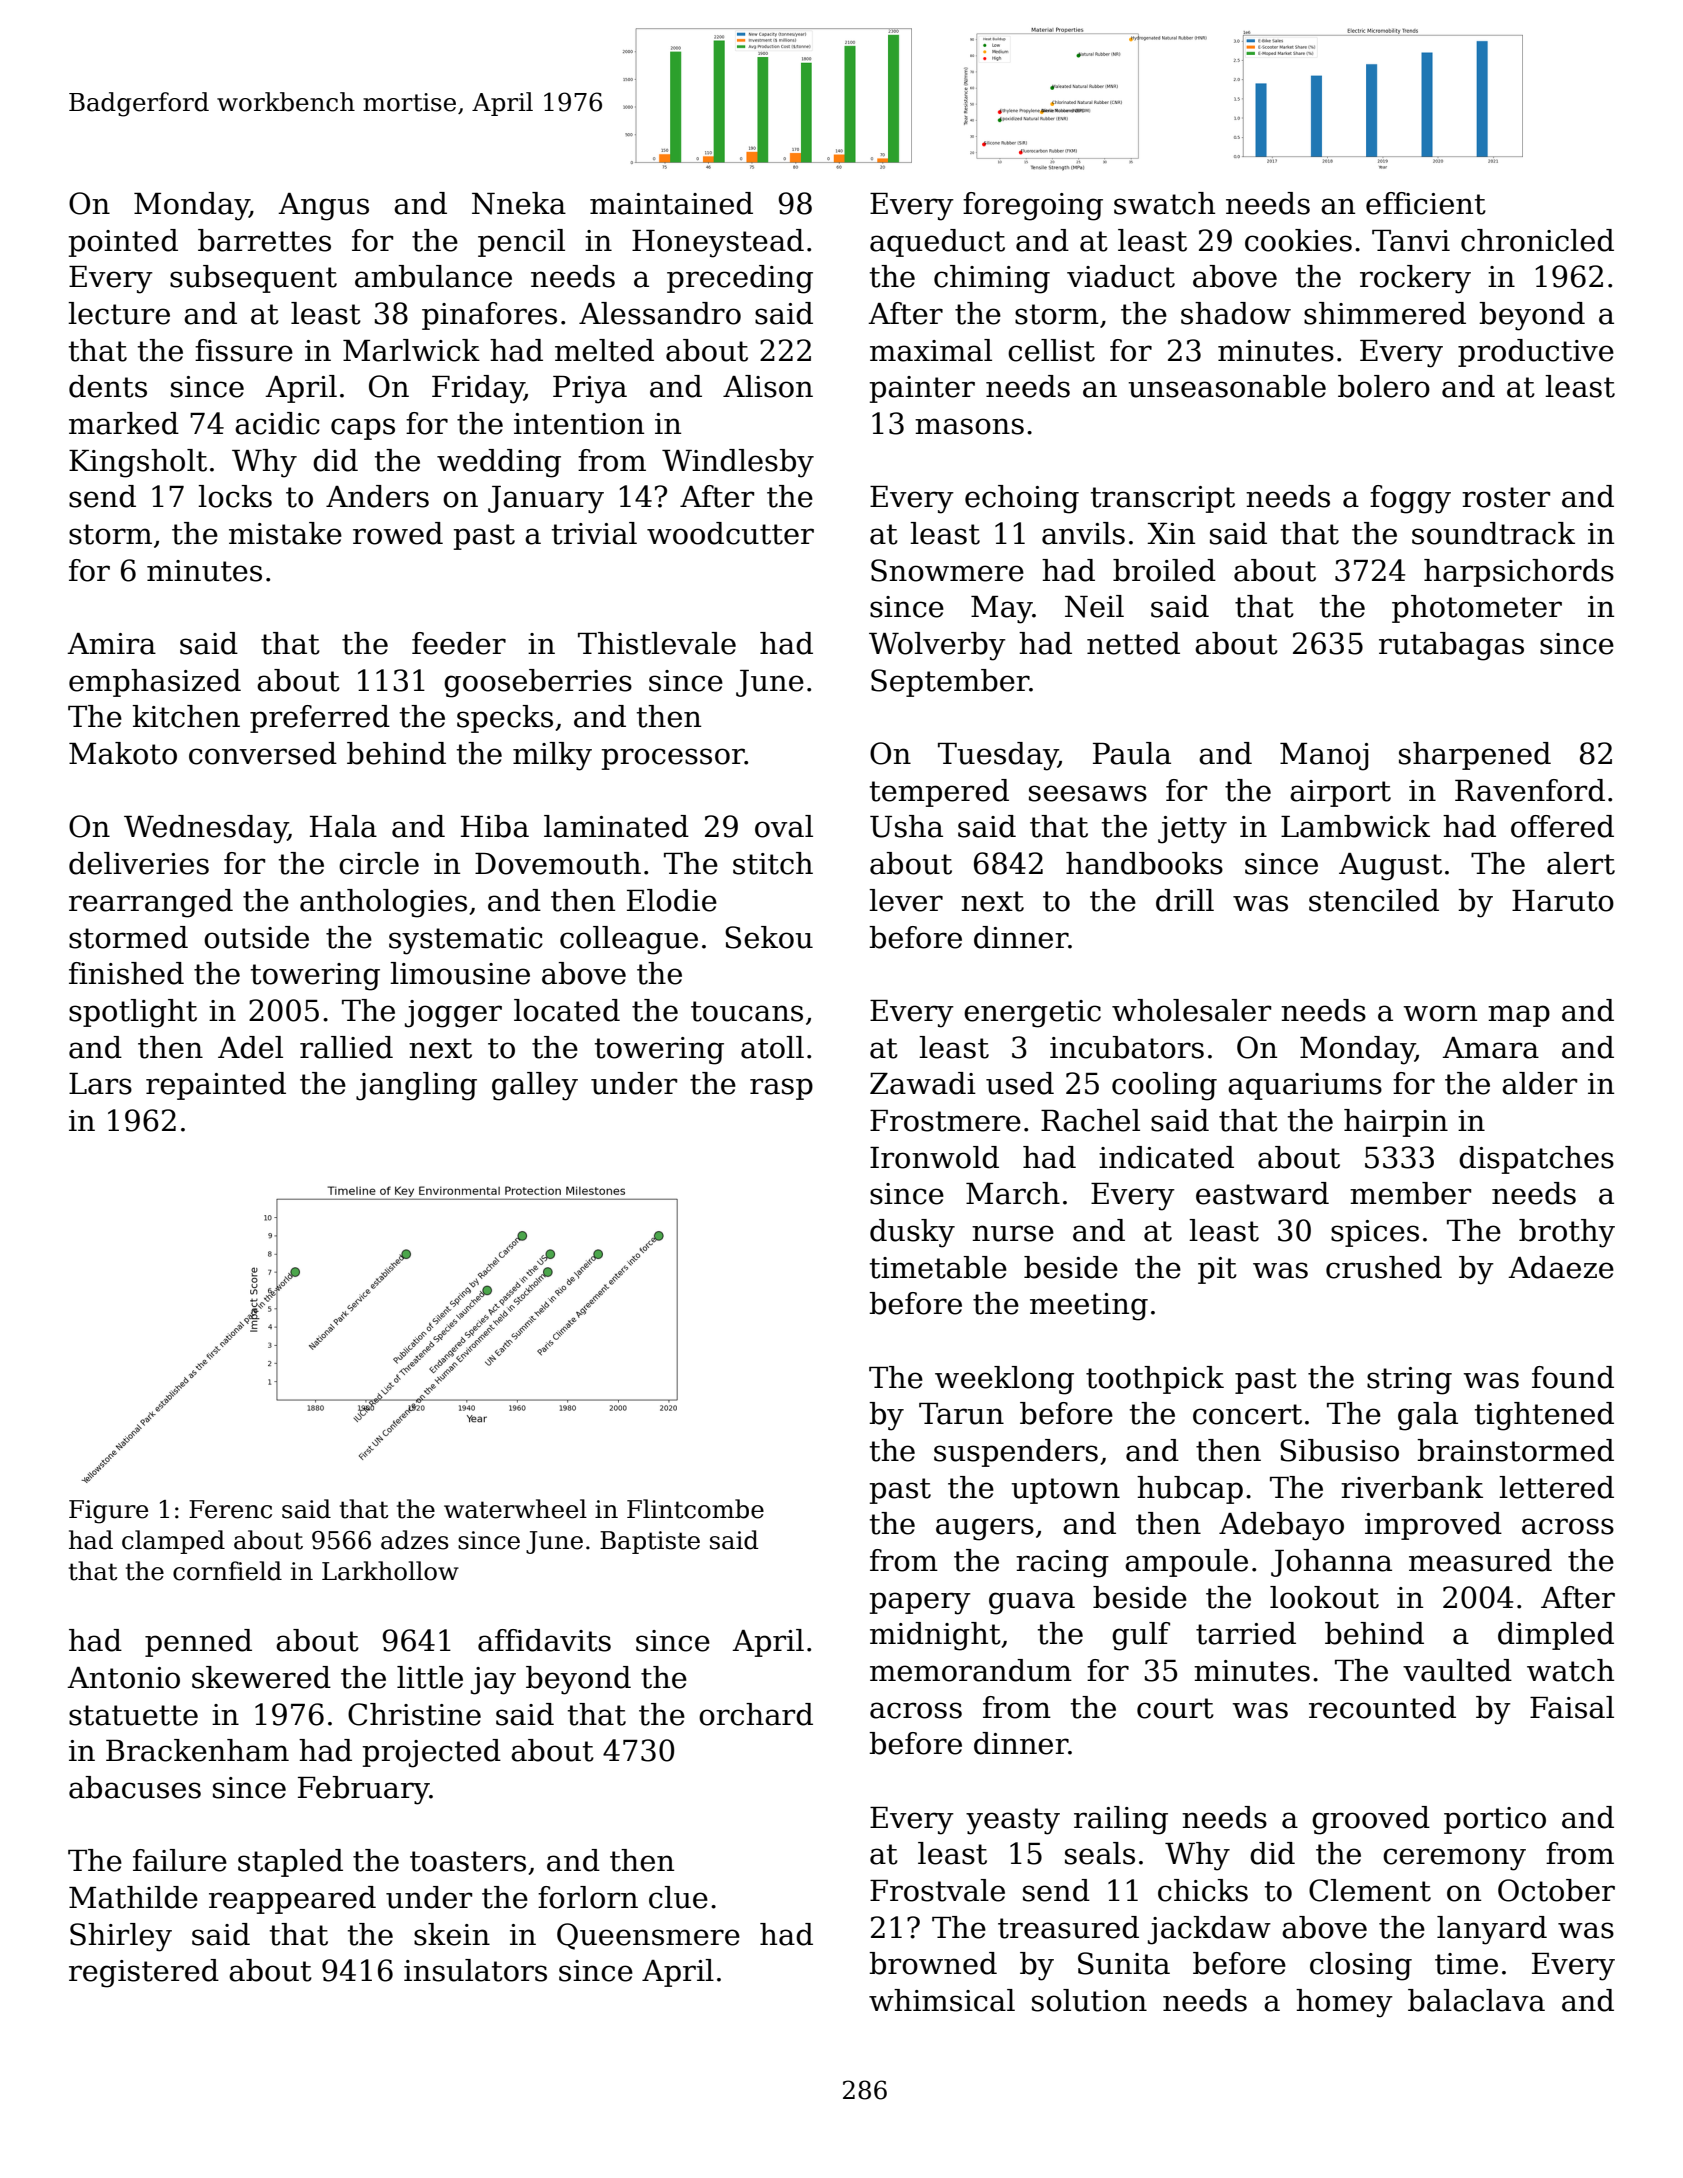 This image has width=1683, height=2178. What do you see at coordinates (1409, 1381) in the image?
I see `string` at bounding box center [1409, 1381].
